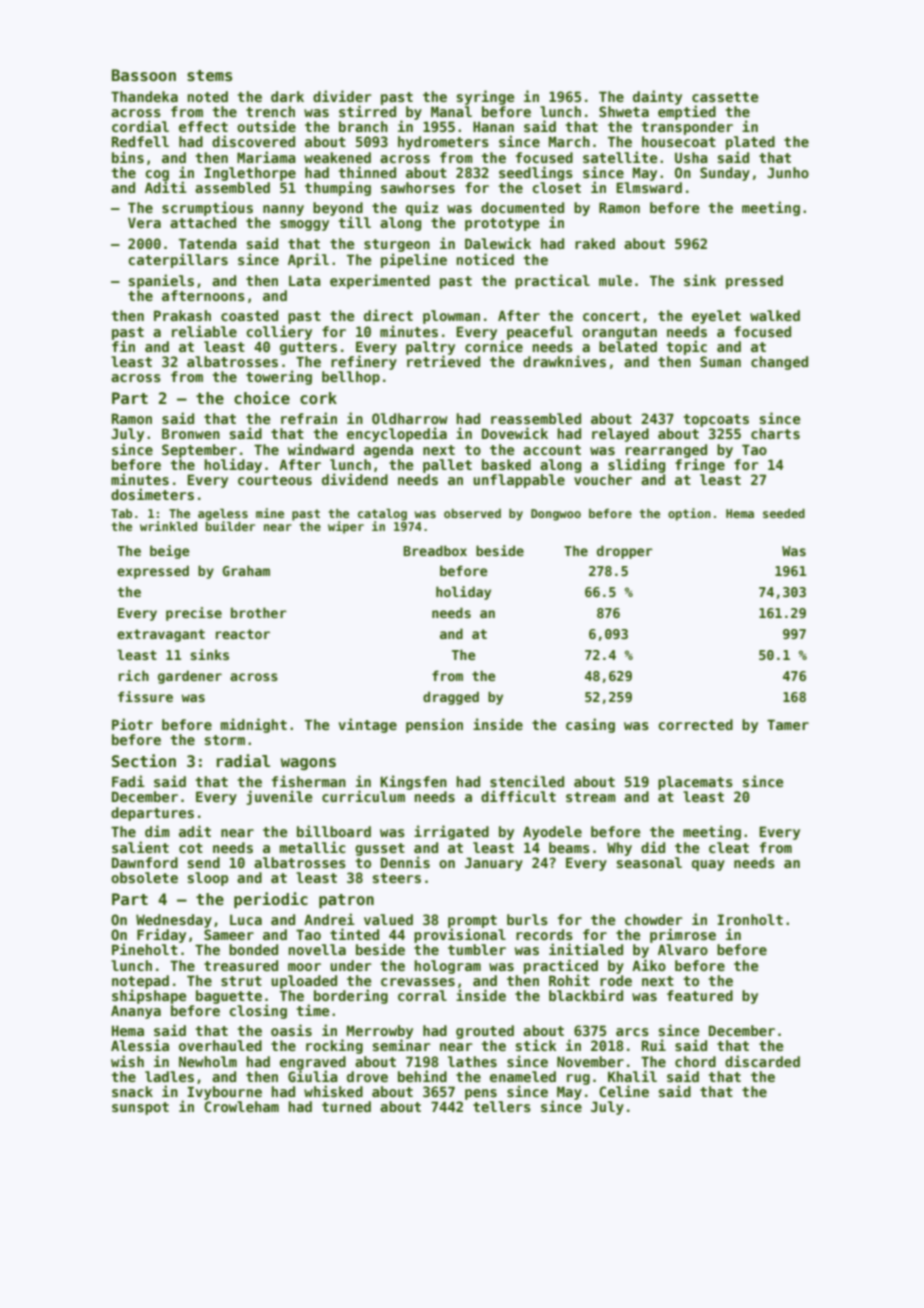 Image resolution: width=924 pixels, height=1308 pixels. What do you see at coordinates (363, 126) in the screenshot?
I see `branch` at bounding box center [363, 126].
